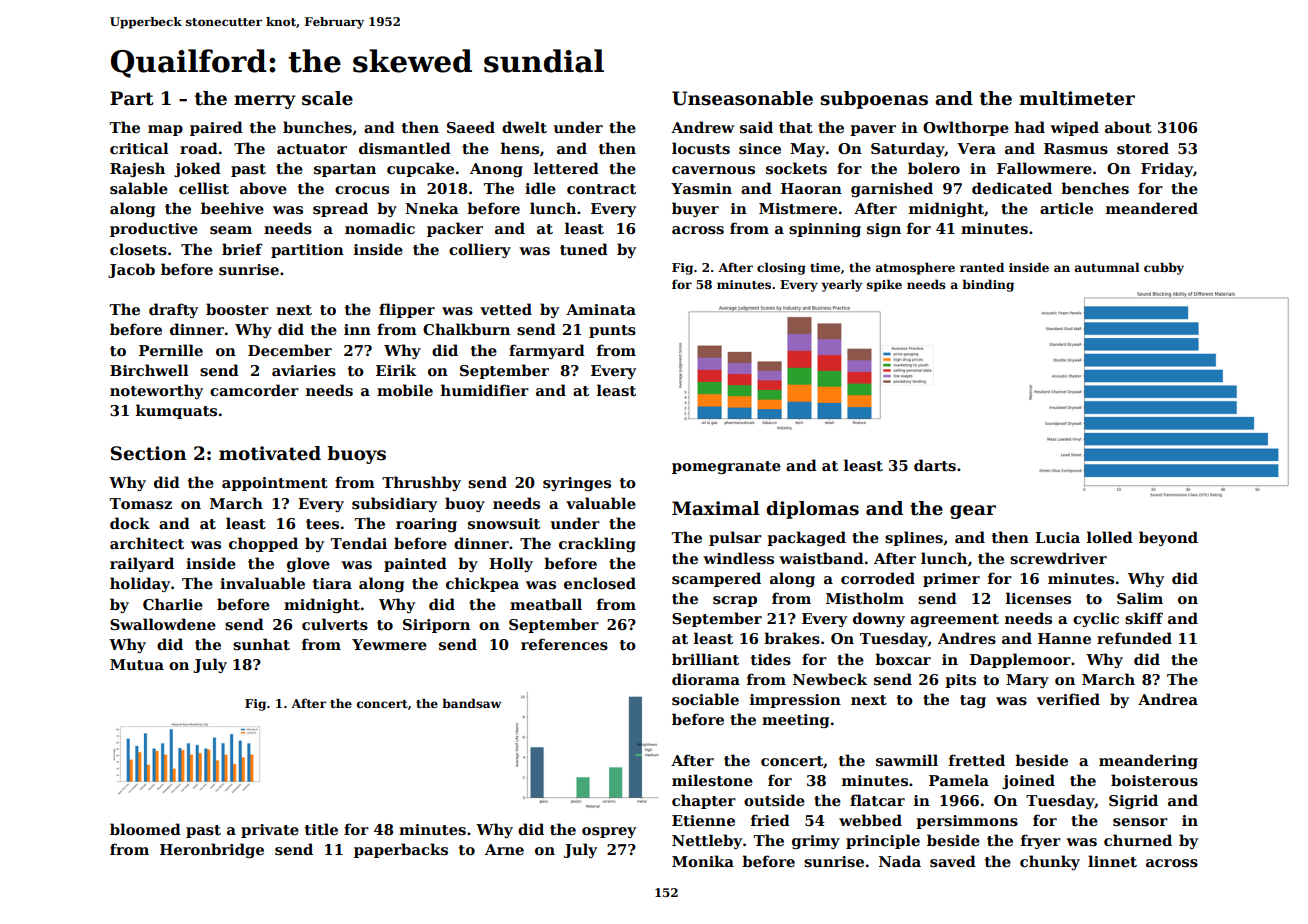  I want to click on brief, so click(242, 249).
